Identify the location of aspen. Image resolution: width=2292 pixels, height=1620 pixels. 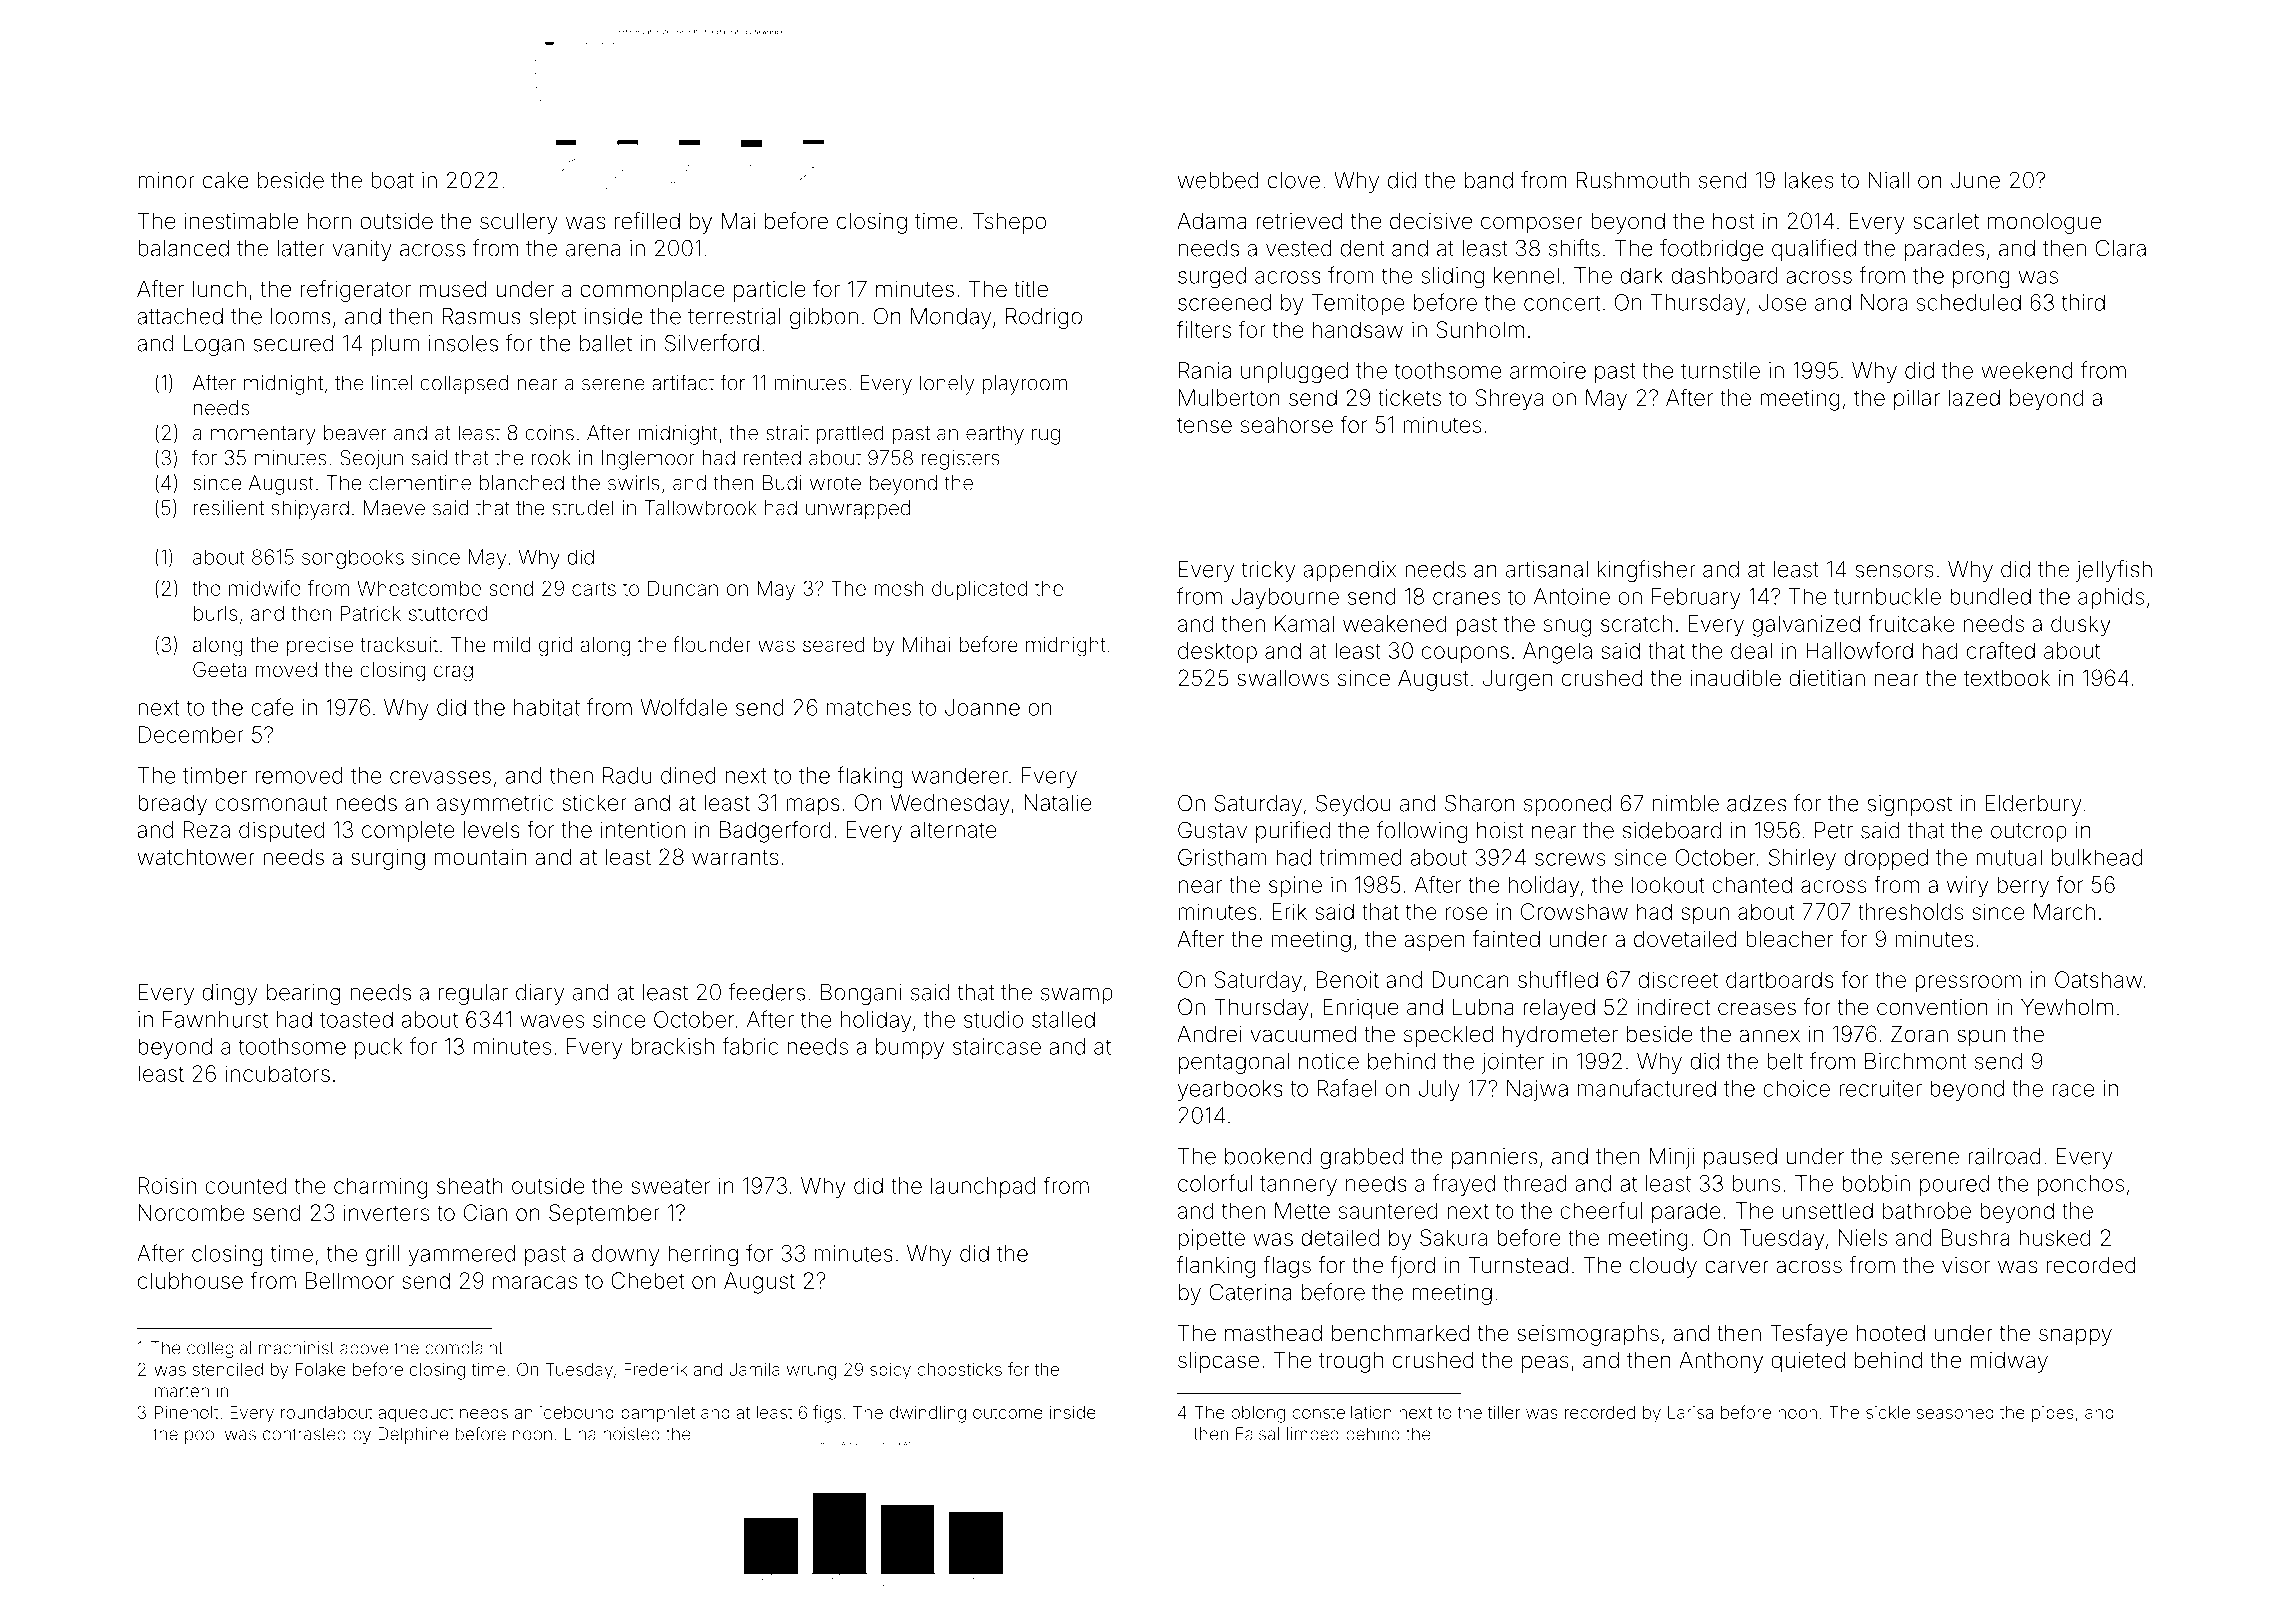
(1434, 943).
